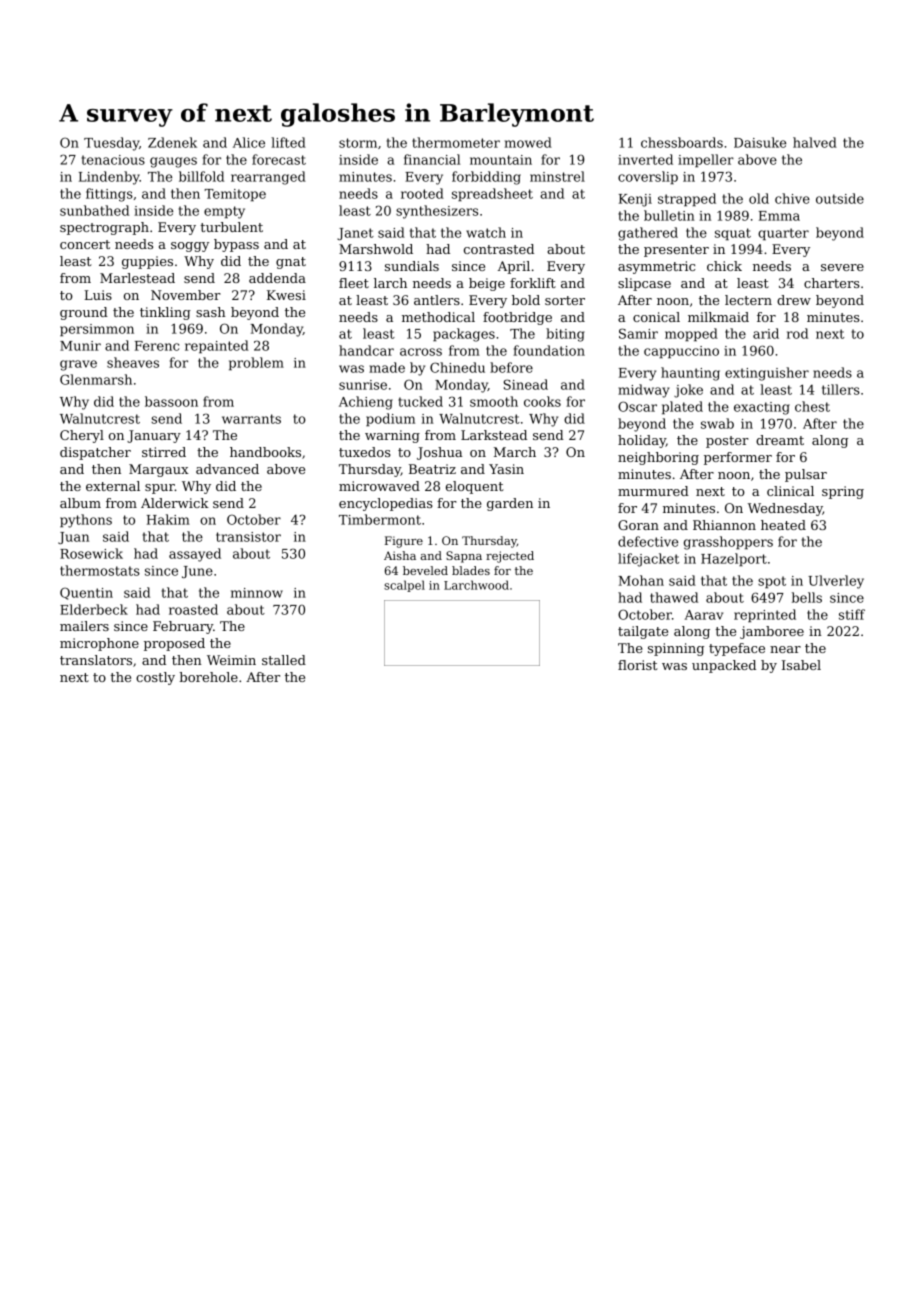  What do you see at coordinates (557, 176) in the screenshot?
I see `minstrel` at bounding box center [557, 176].
